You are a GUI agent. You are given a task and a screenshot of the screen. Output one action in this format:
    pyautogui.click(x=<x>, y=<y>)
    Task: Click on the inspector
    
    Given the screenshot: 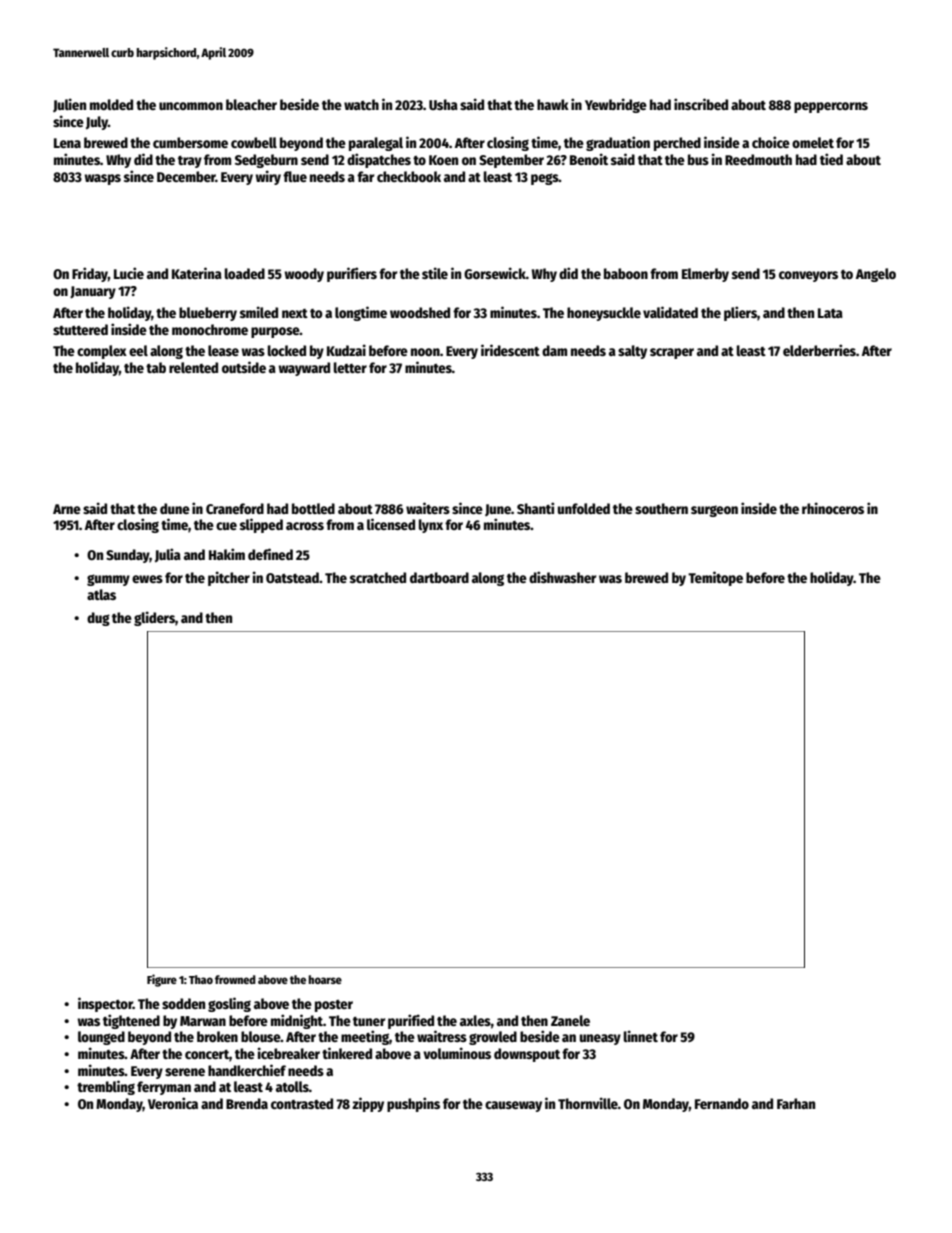 What is the action you would take?
    pyautogui.click(x=105, y=1004)
